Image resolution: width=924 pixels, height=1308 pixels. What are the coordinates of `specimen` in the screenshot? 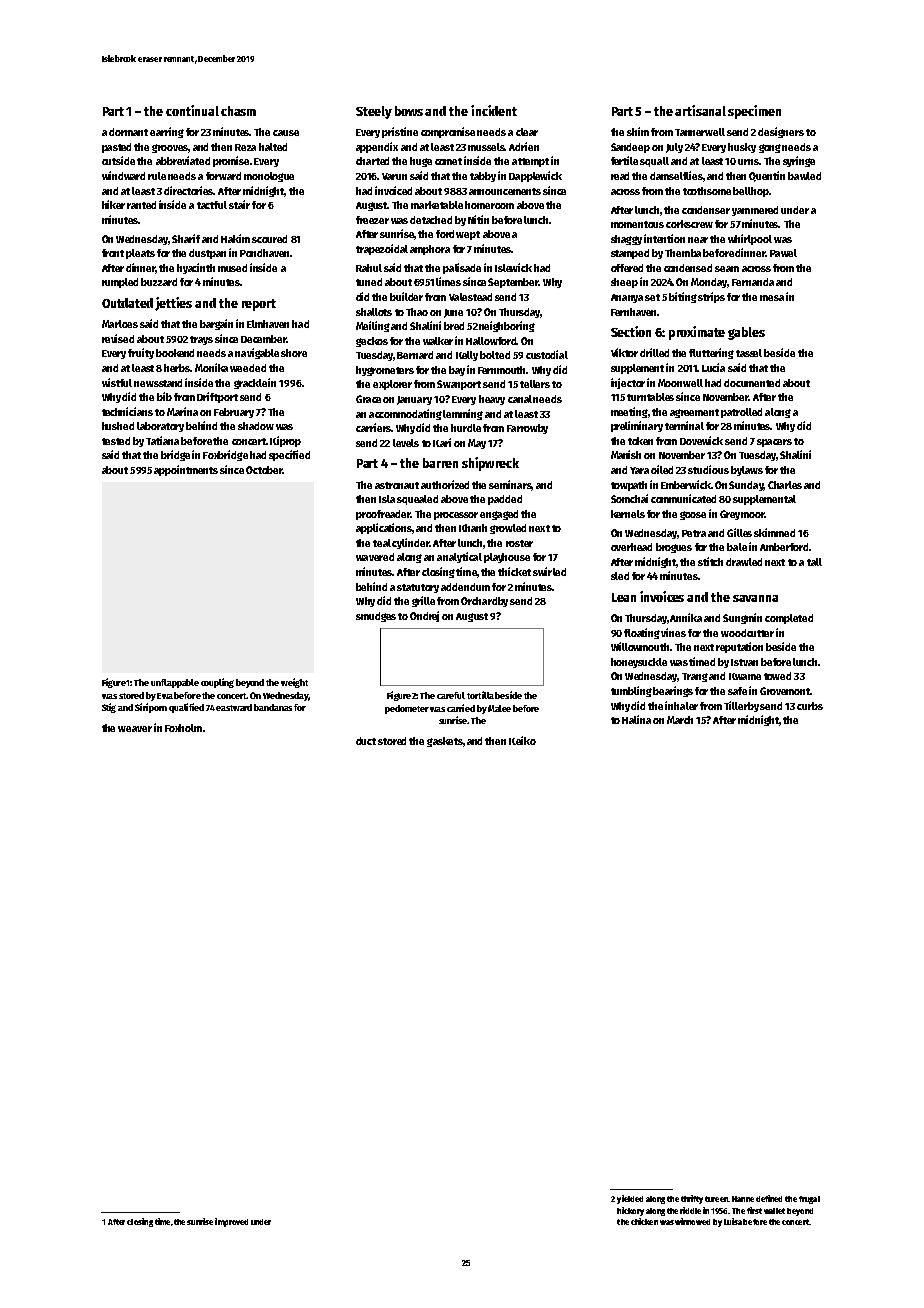 It's located at (754, 112).
